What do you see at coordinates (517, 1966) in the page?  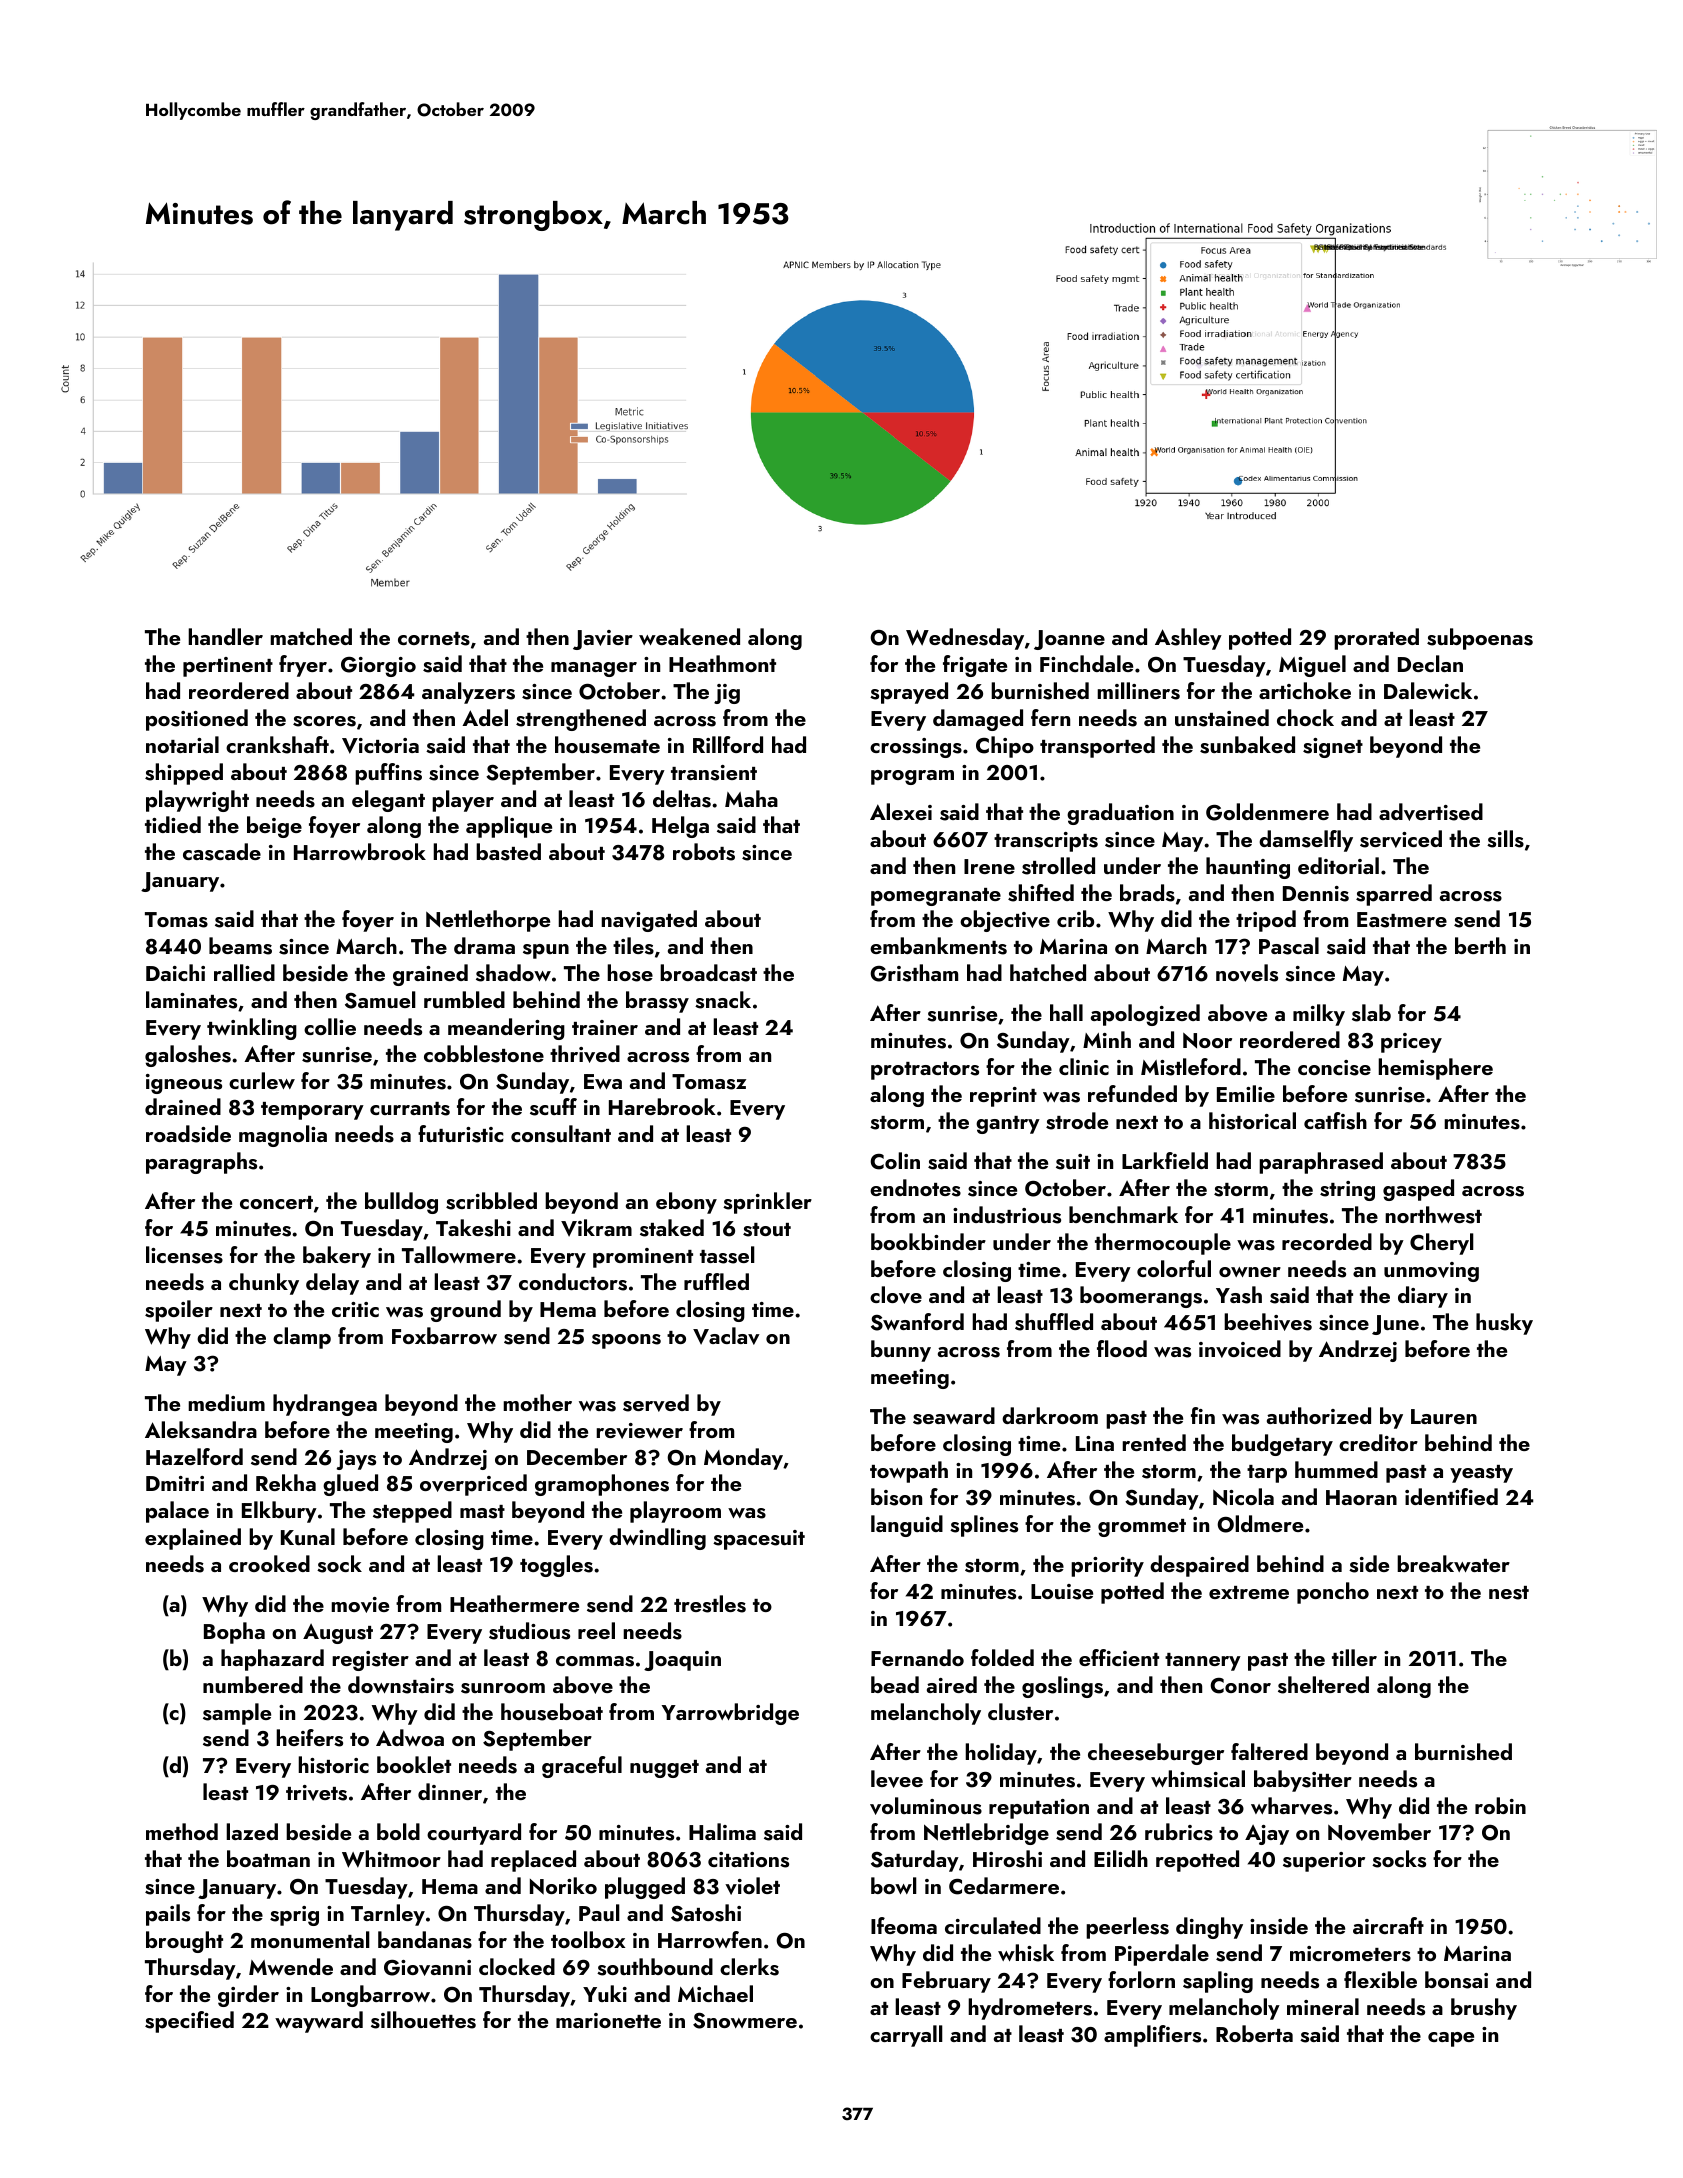 I see `clocked` at bounding box center [517, 1966].
